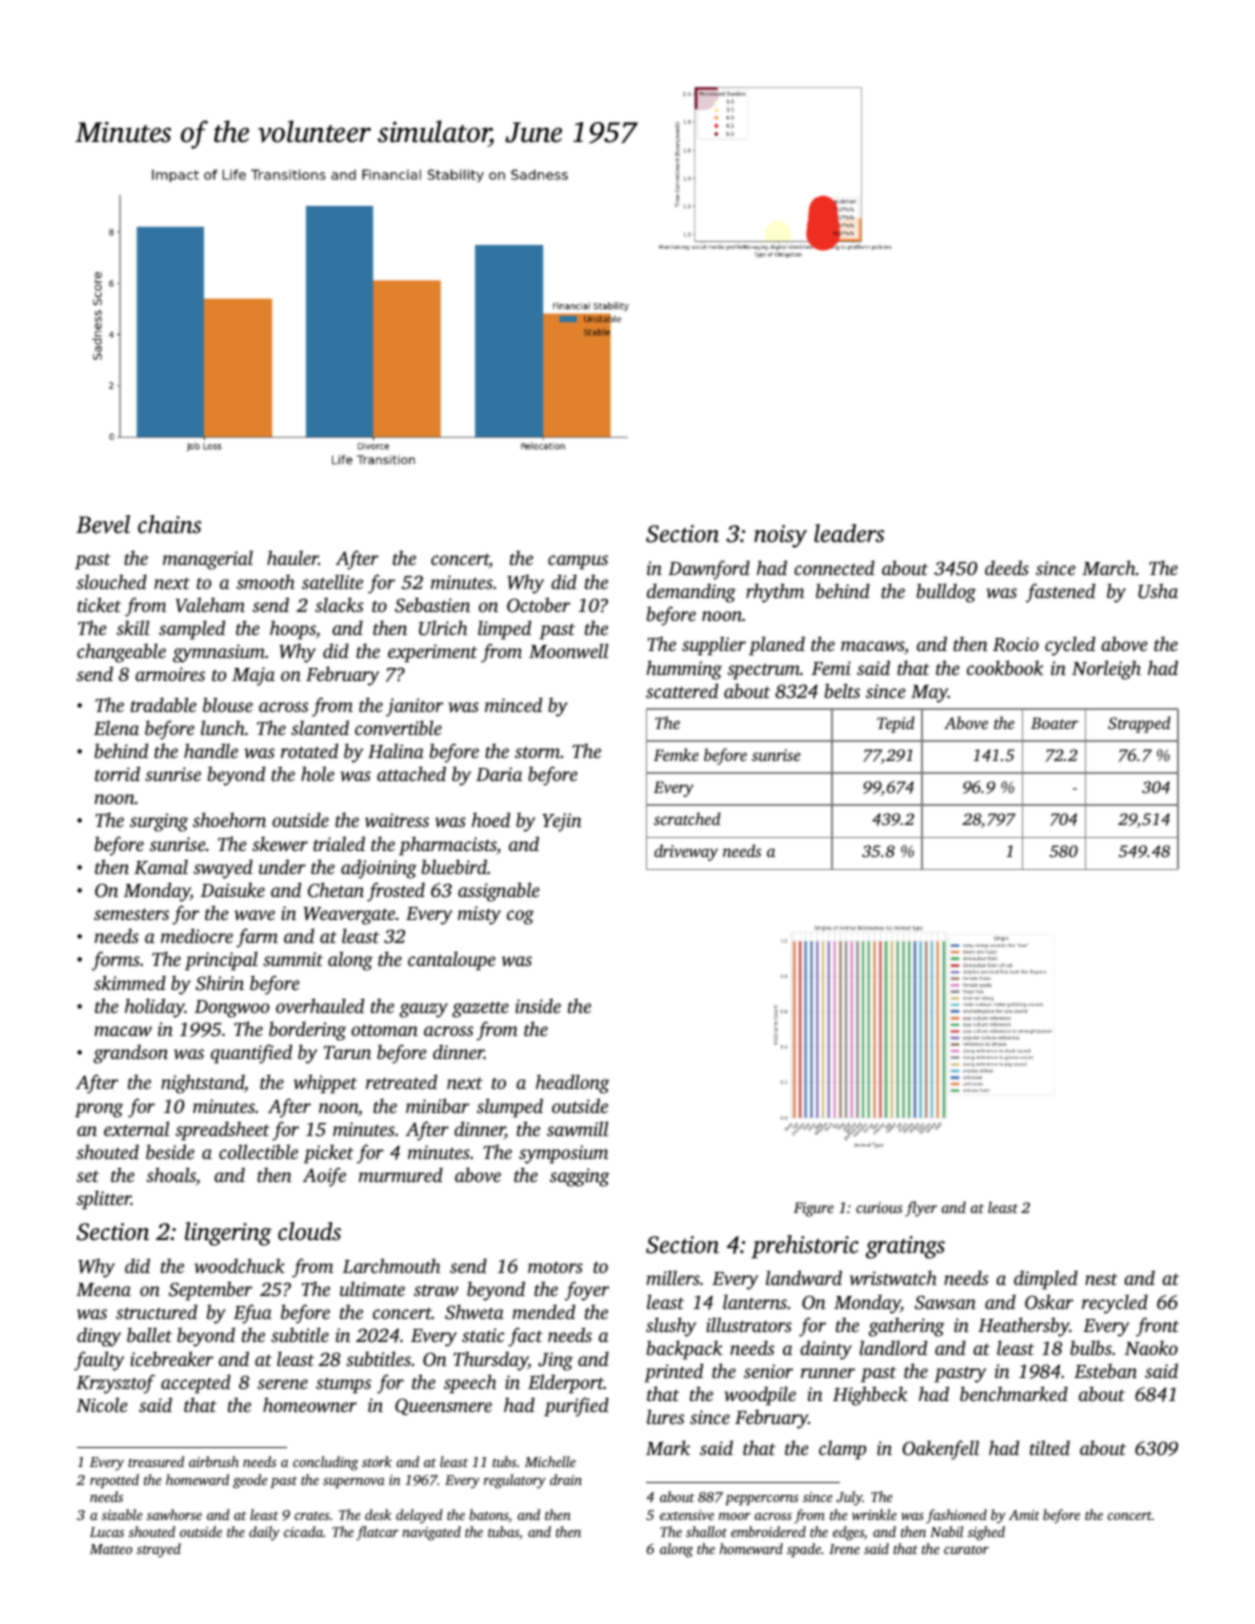 The height and width of the document is (1624, 1255). Describe the element at coordinates (170, 674) in the document. I see `armoires` at that location.
